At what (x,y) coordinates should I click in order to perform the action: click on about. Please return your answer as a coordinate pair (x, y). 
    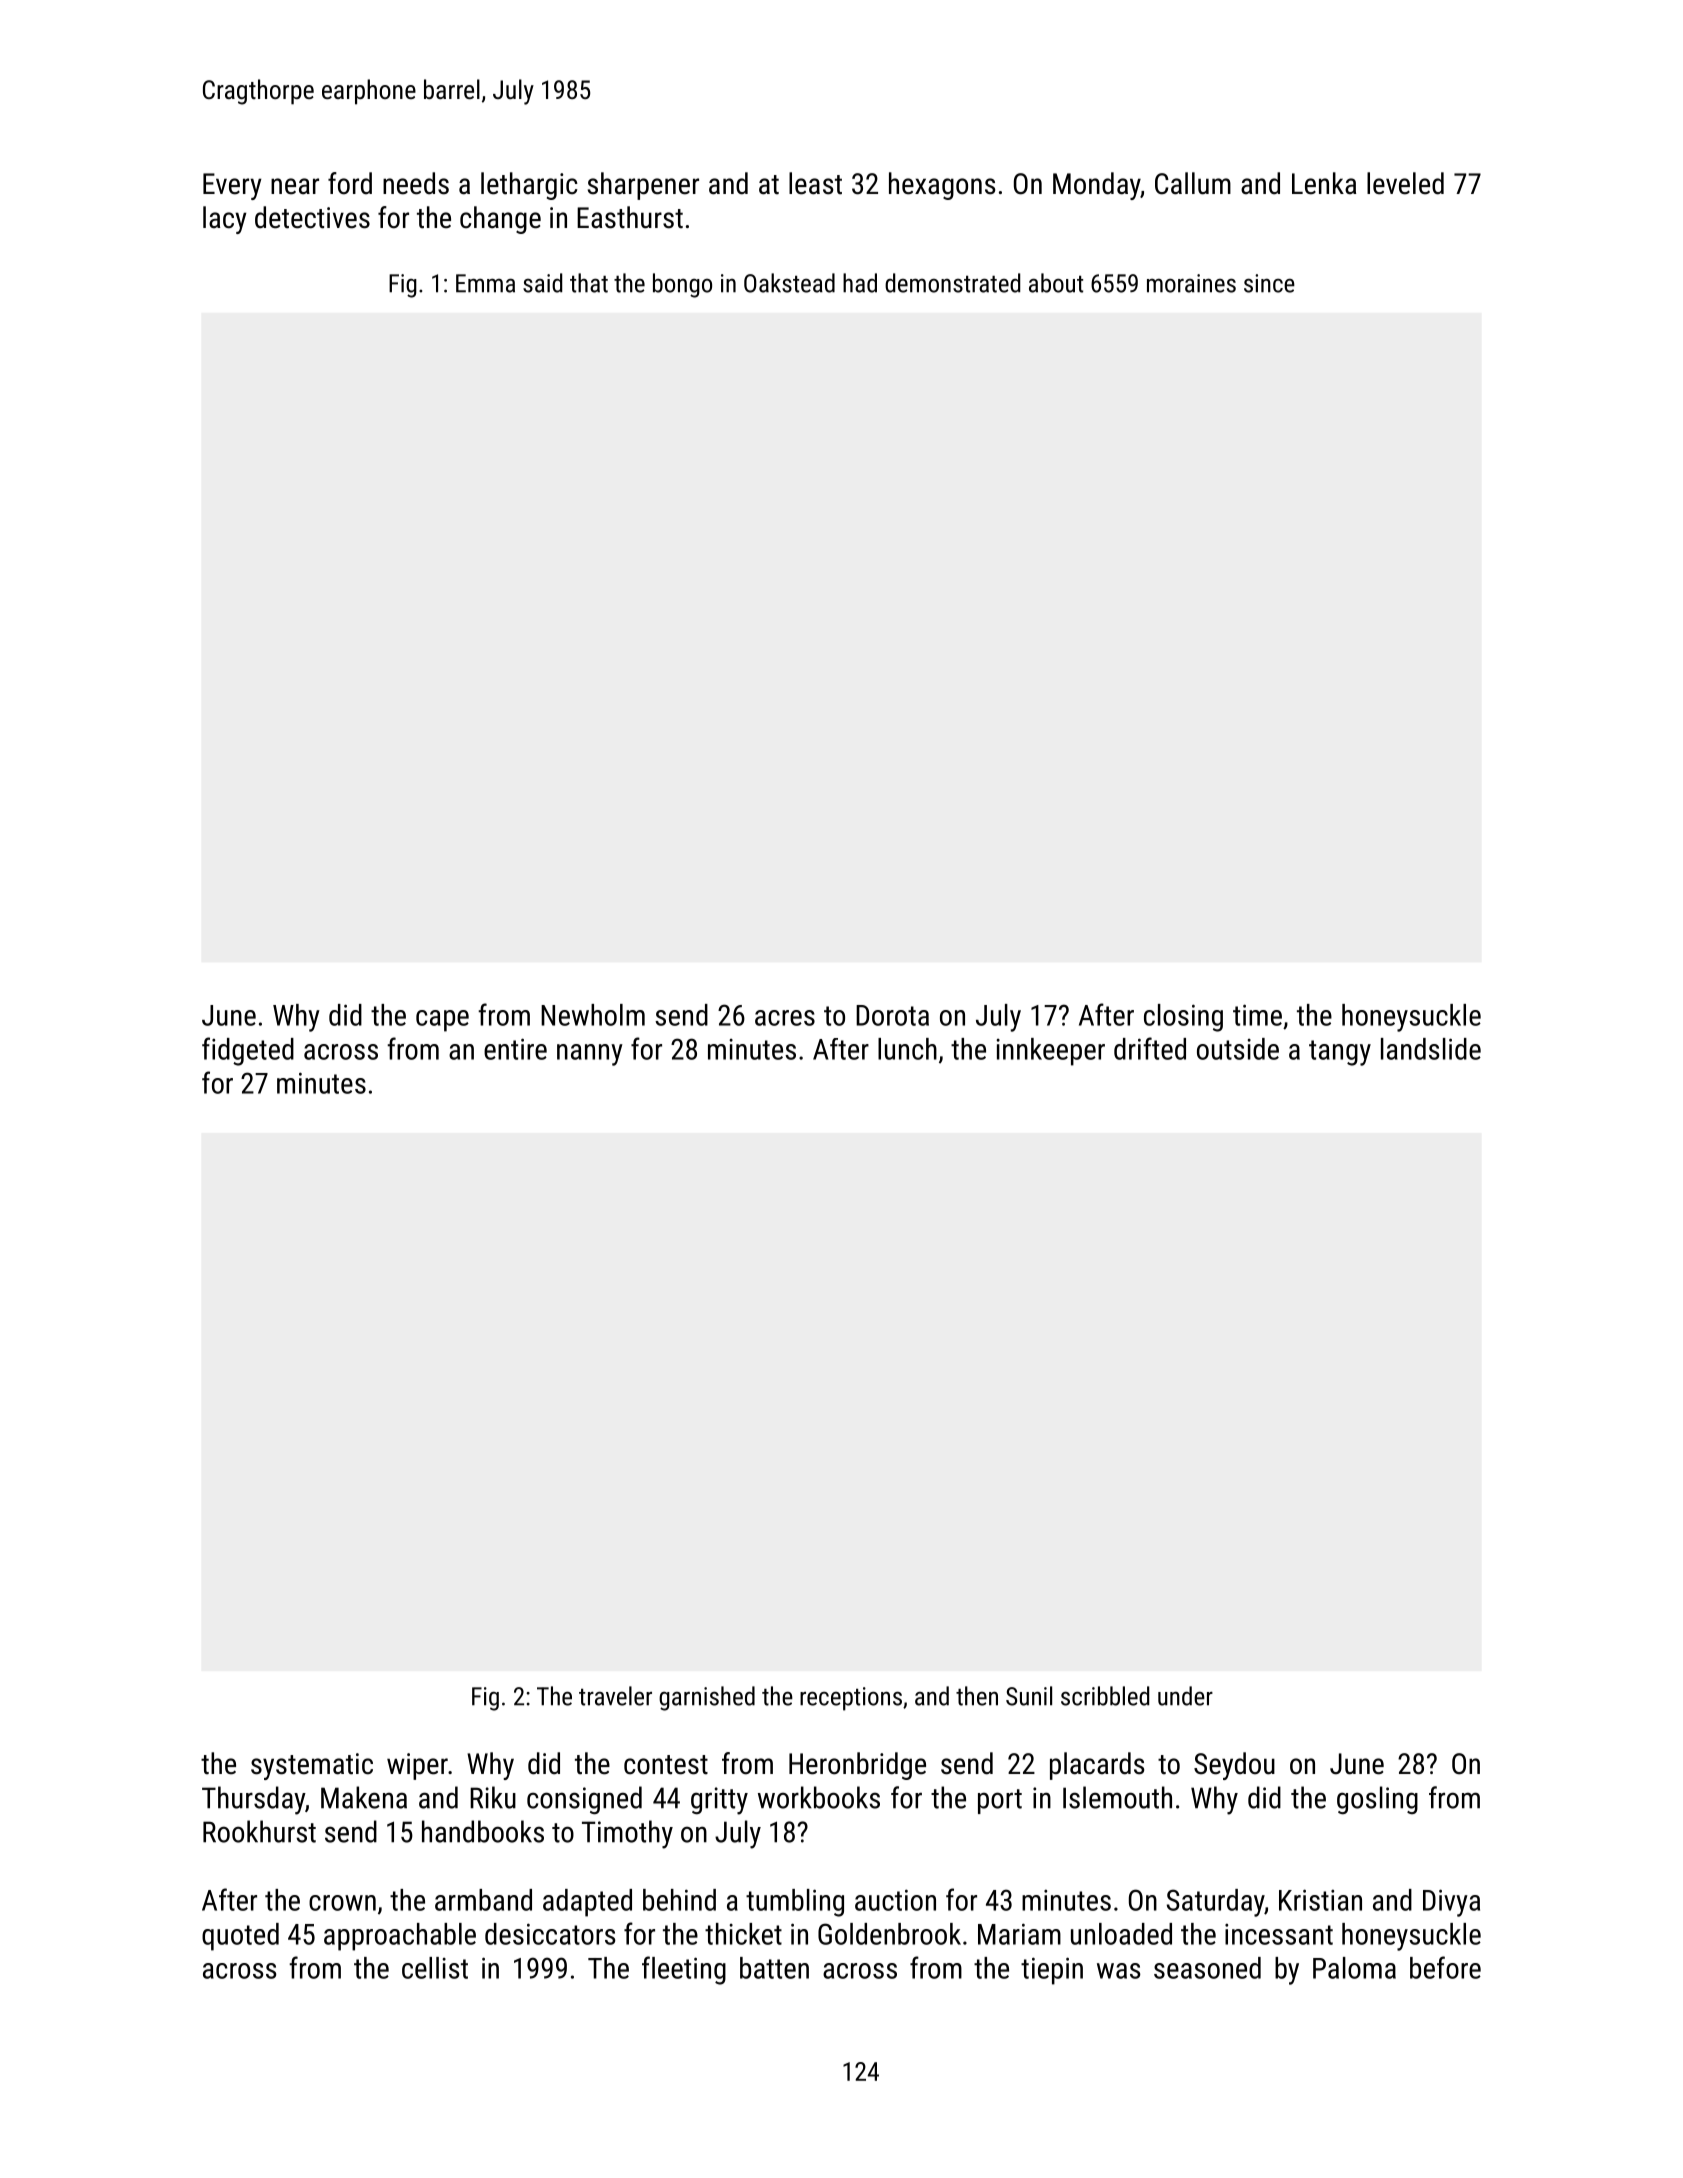
    Looking at the image, I should click on (1056, 283).
